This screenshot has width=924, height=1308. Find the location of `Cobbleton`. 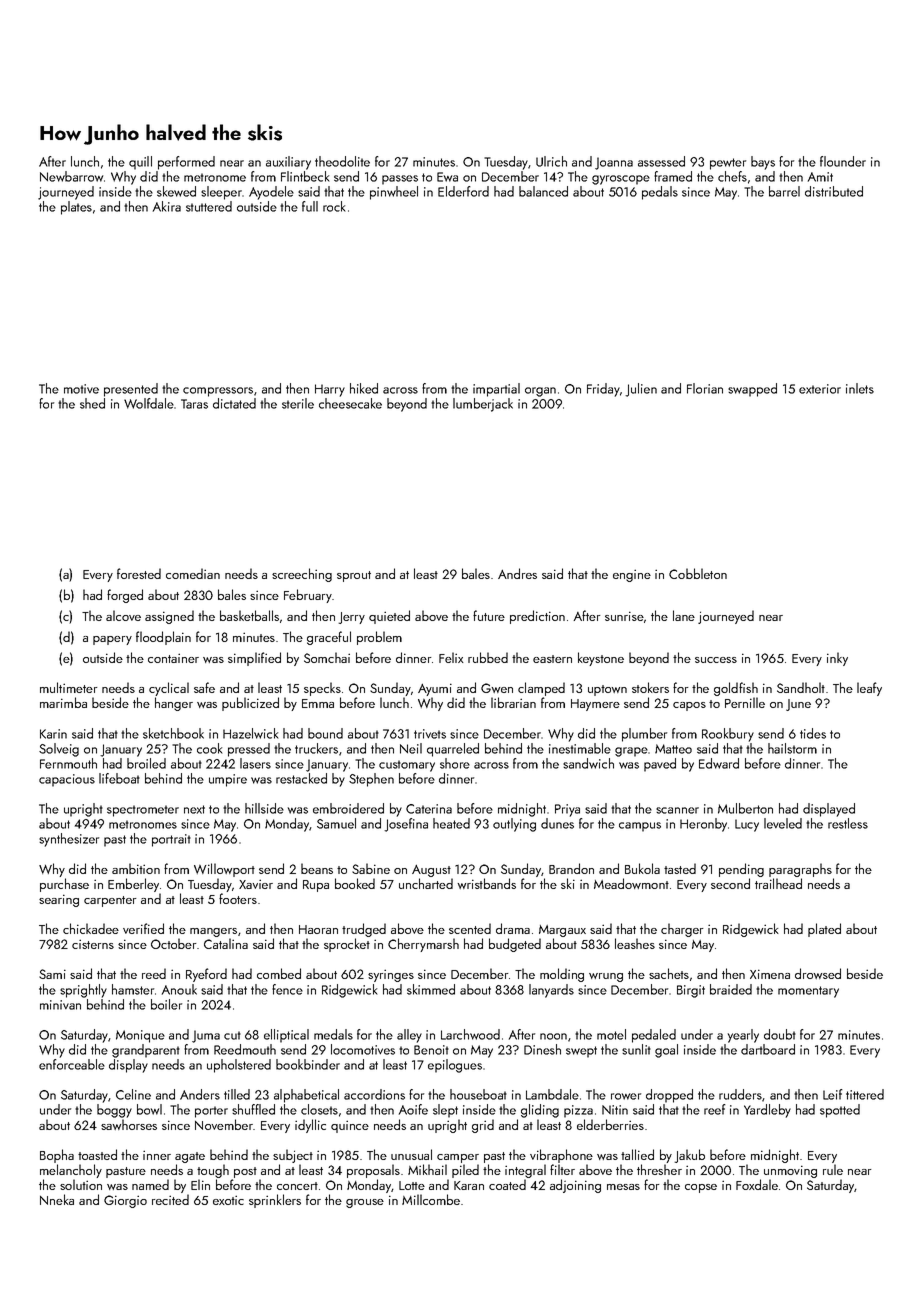

Cobbleton is located at coordinates (698, 573).
